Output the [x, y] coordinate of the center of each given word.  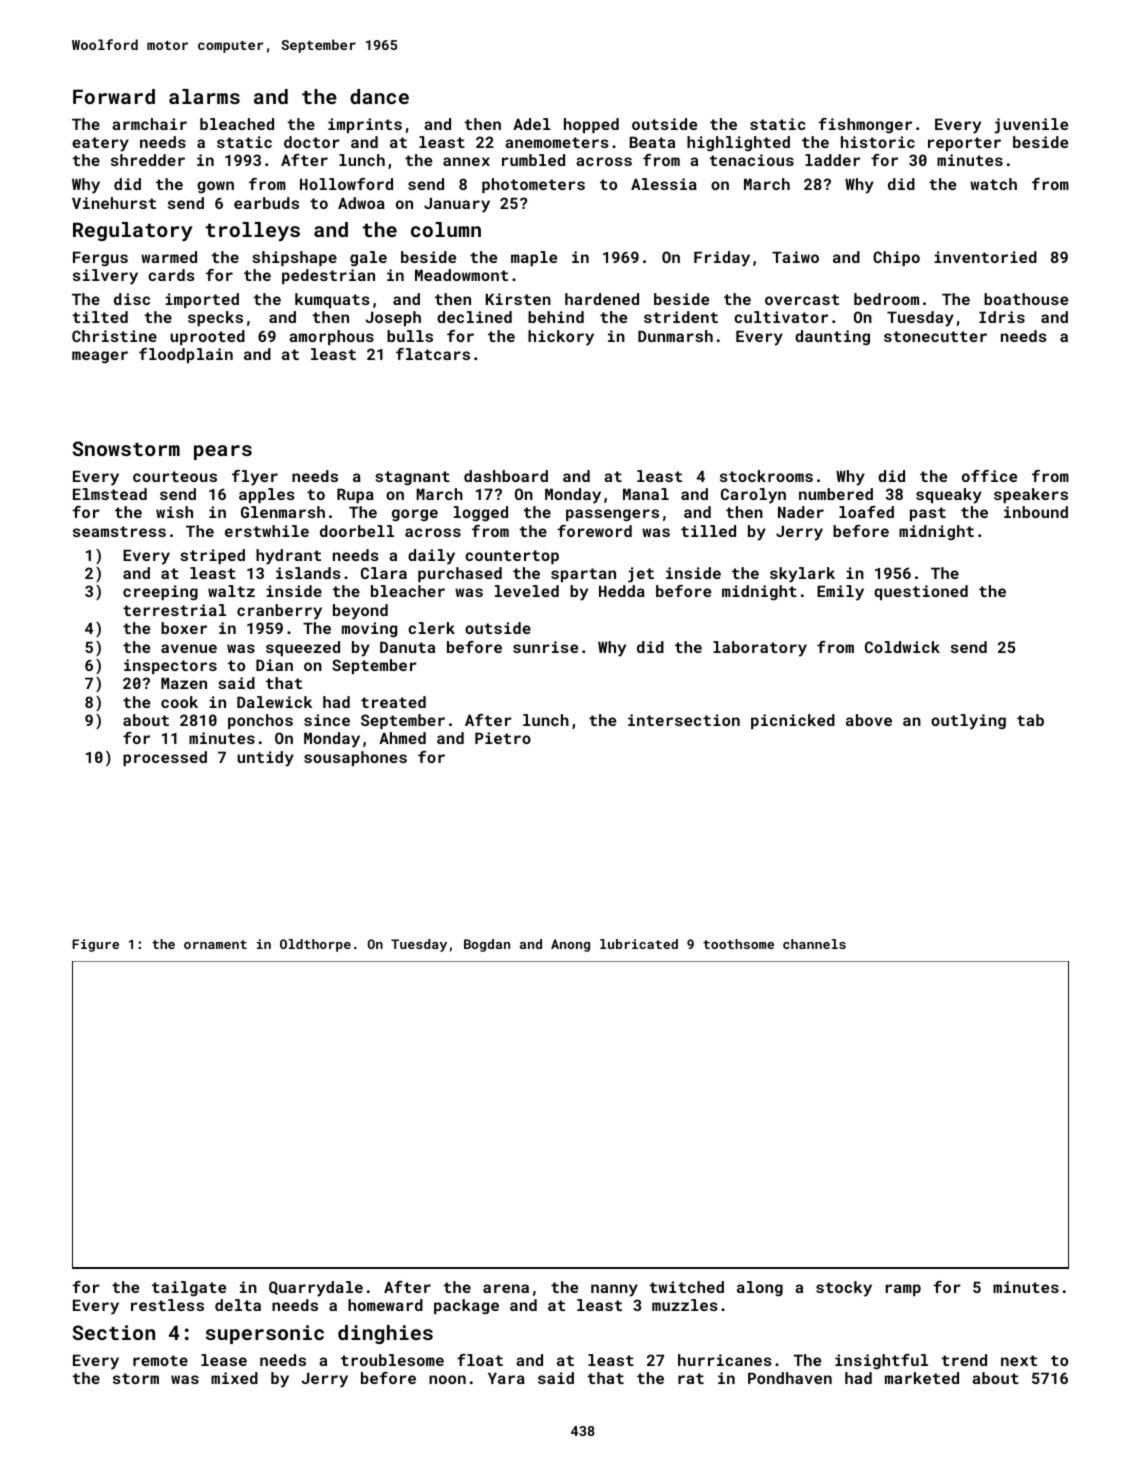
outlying [968, 722]
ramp [903, 1290]
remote [160, 1360]
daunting [832, 337]
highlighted [738, 143]
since [327, 720]
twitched [686, 1287]
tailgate [189, 1289]
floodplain [186, 355]
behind [556, 317]
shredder [148, 160]
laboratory [760, 649]
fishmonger [865, 125]
